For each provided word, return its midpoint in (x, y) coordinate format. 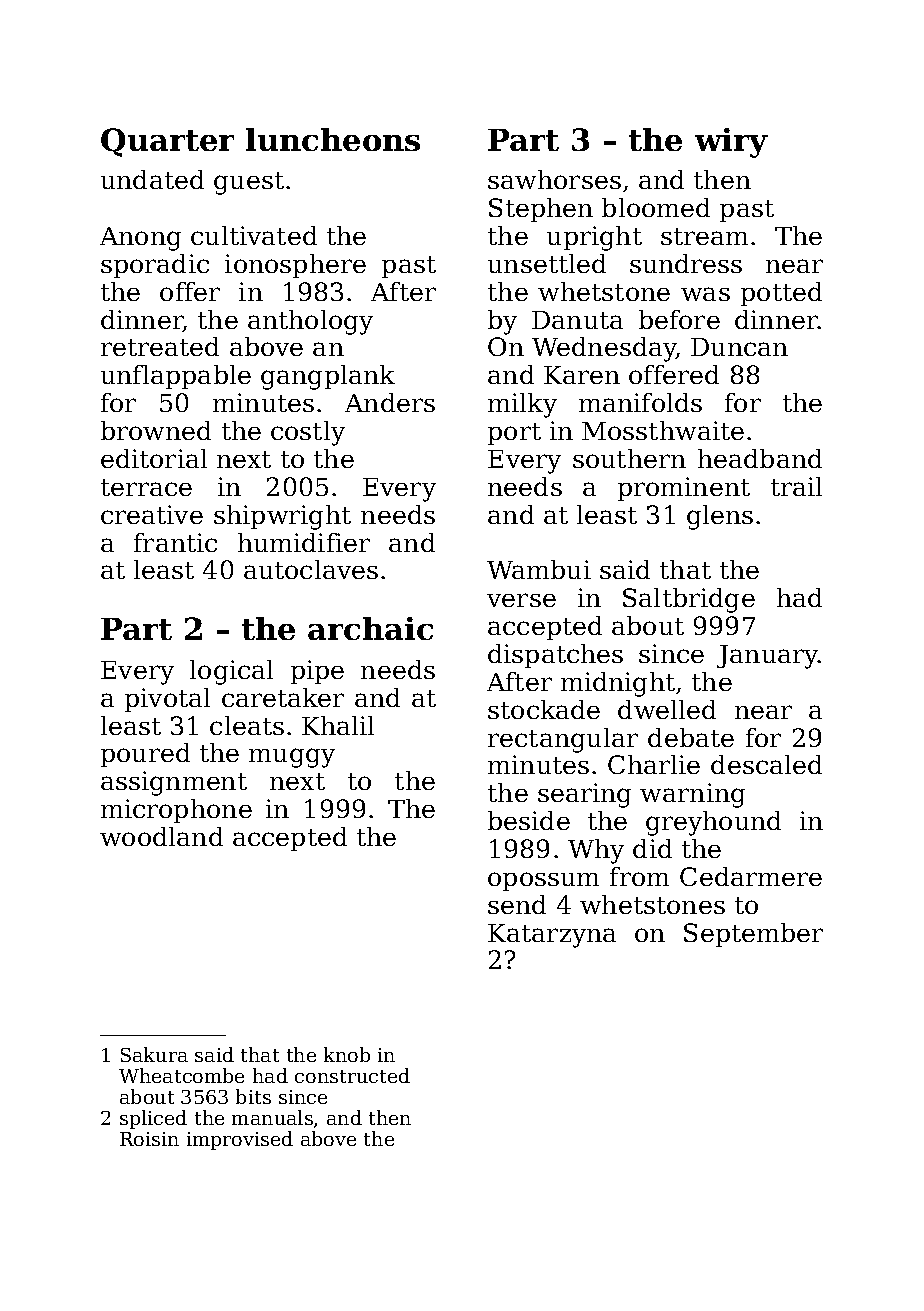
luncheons (333, 139)
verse (521, 600)
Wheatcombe (181, 1075)
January (767, 657)
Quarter (167, 142)
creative (152, 514)
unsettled (547, 263)
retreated (160, 346)
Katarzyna (552, 936)
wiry (731, 143)
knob (347, 1054)
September (753, 935)
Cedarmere (751, 876)
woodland (161, 836)
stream (704, 236)
